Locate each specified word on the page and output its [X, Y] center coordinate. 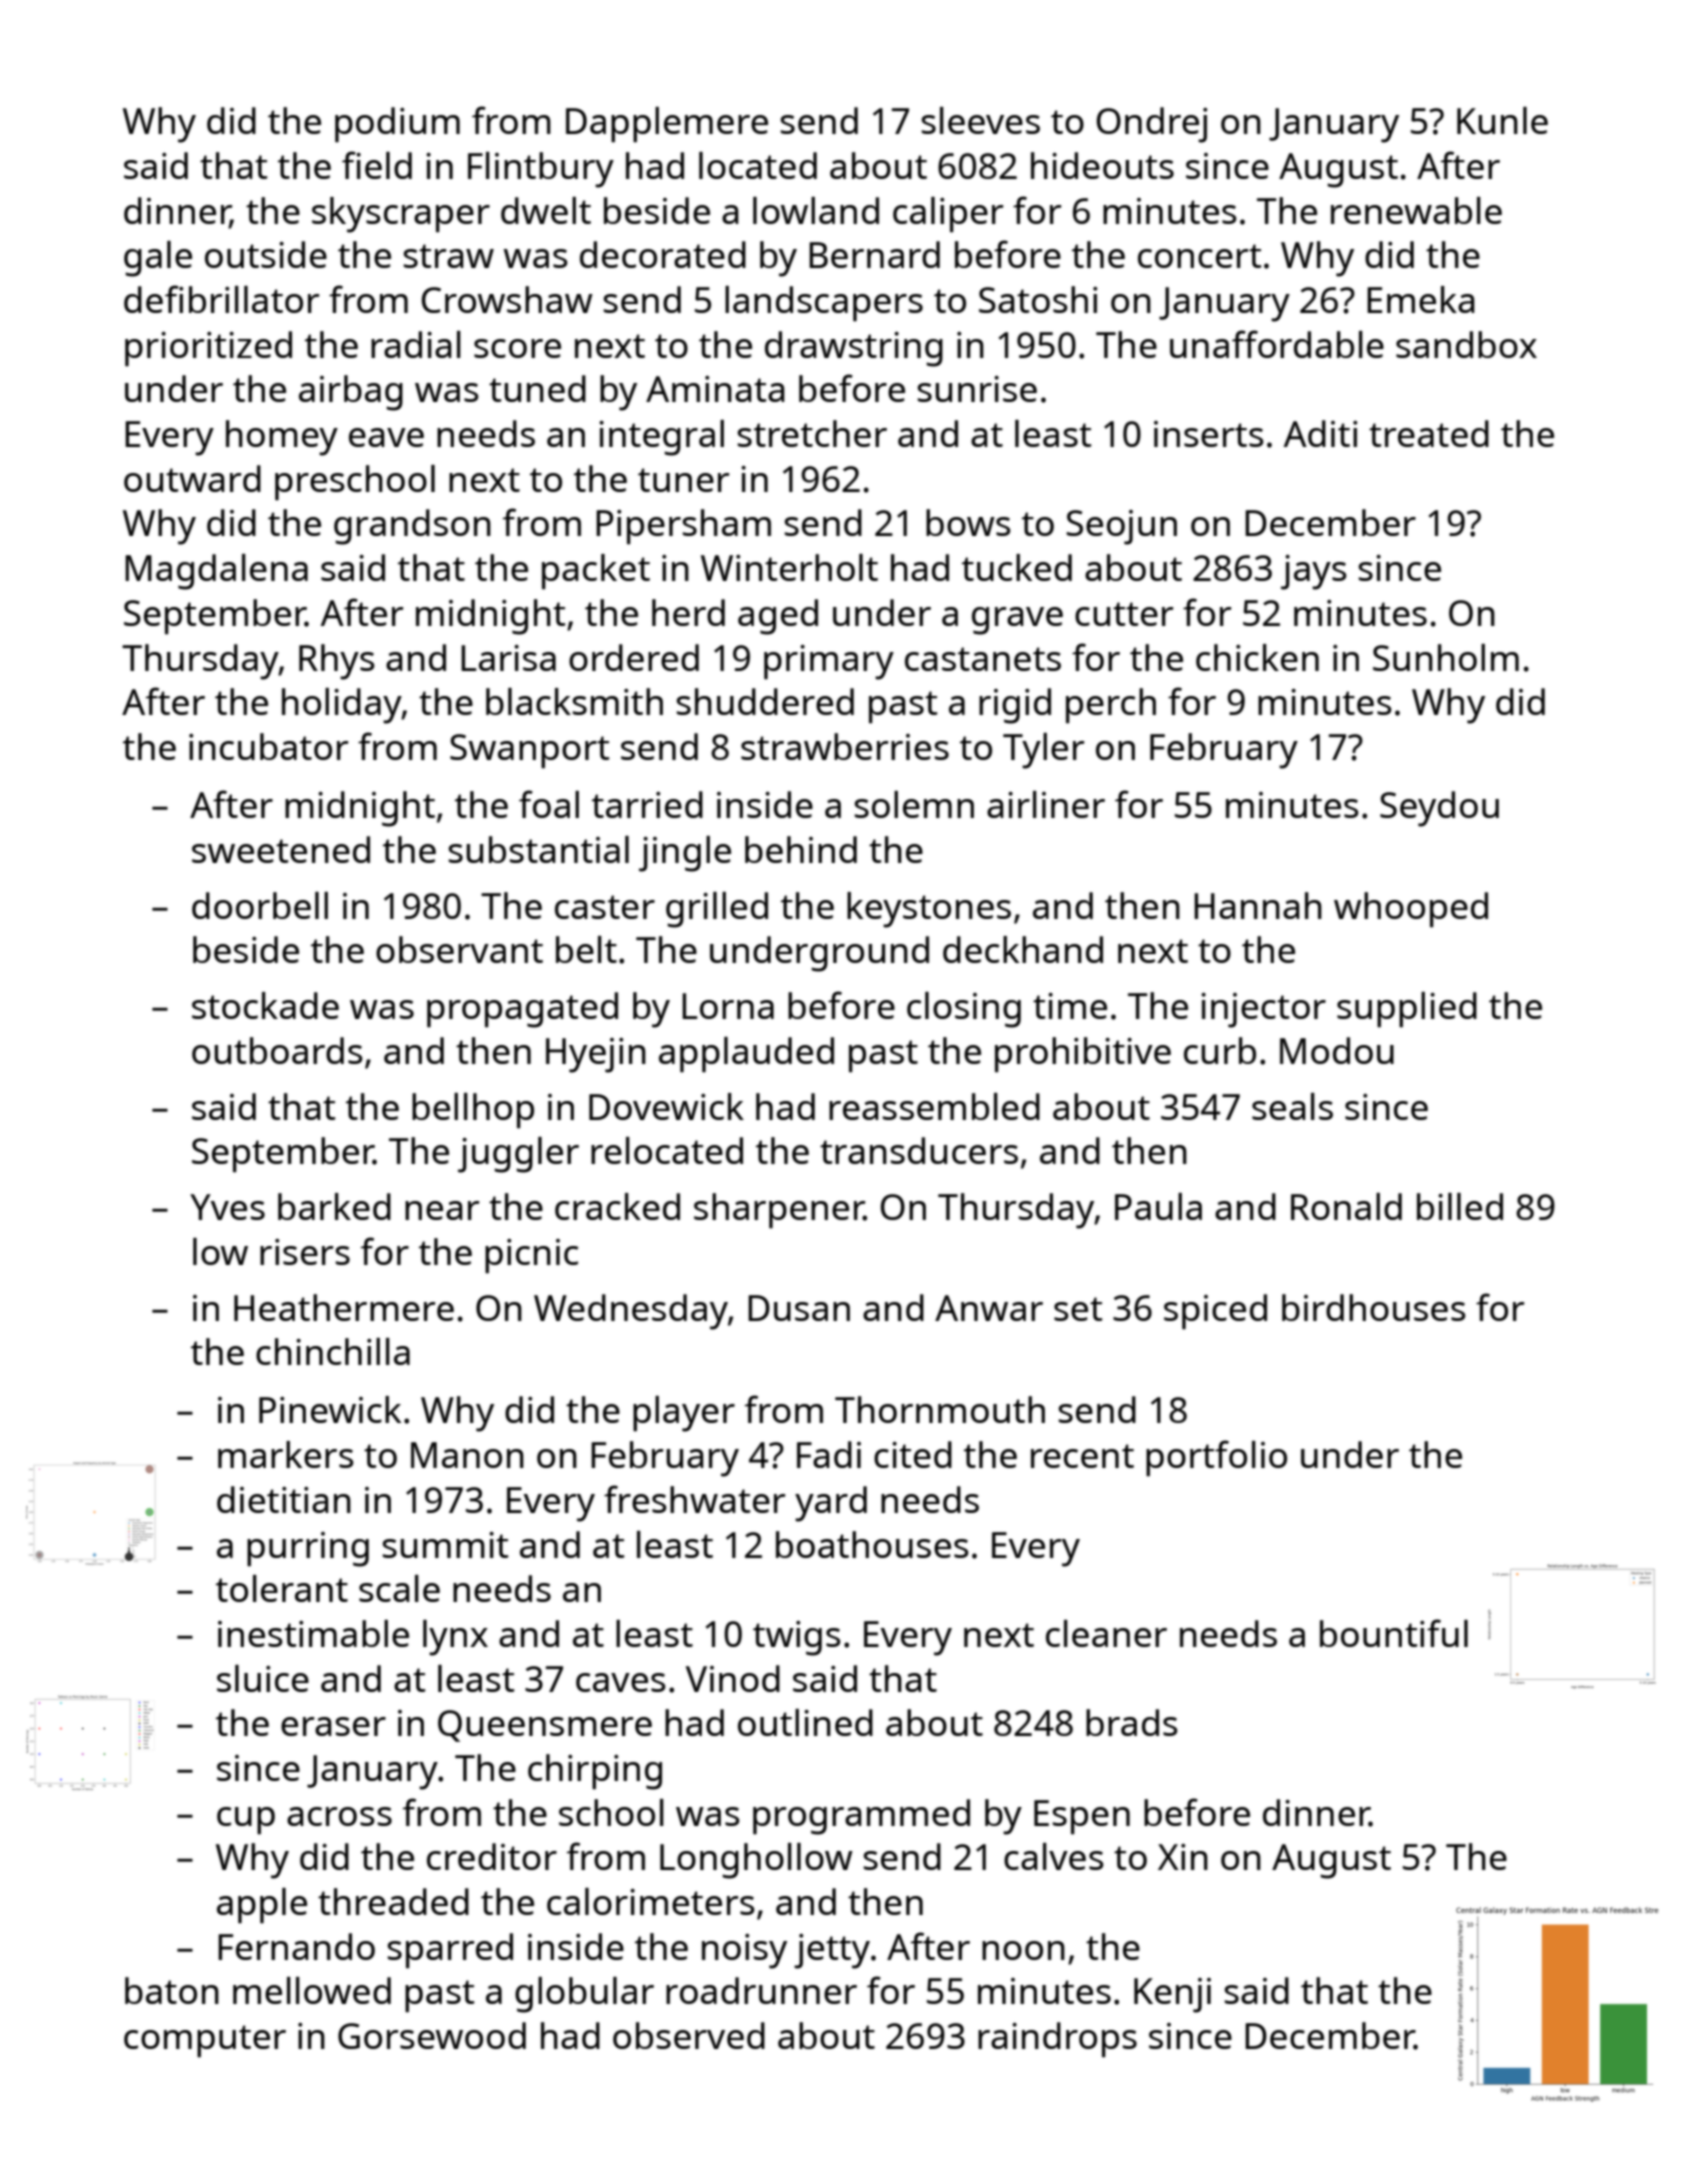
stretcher [812, 433]
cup [246, 1821]
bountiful [1394, 1633]
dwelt [546, 210]
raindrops [1057, 2040]
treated [1429, 433]
